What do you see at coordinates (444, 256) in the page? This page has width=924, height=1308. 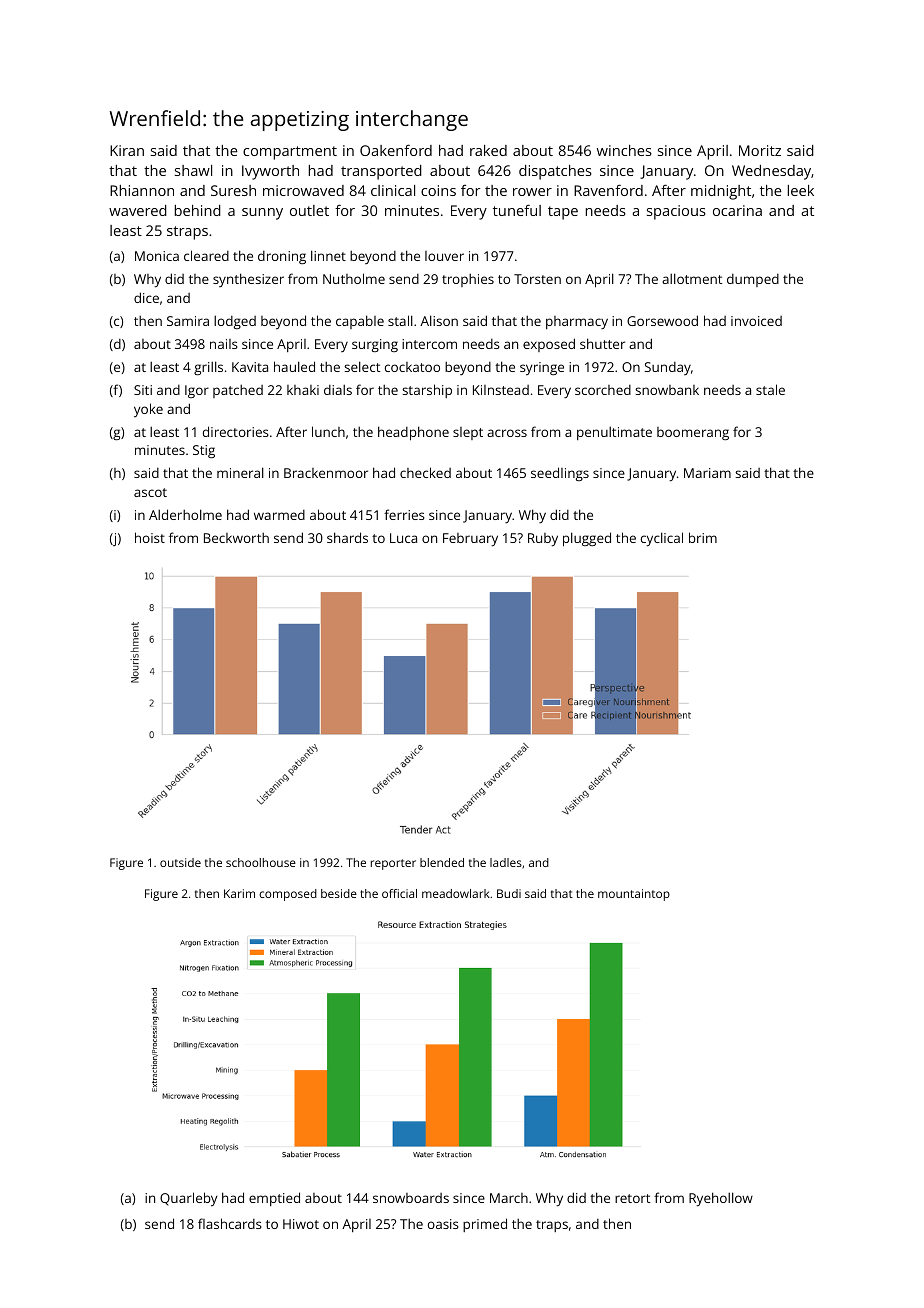 I see `louver` at bounding box center [444, 256].
